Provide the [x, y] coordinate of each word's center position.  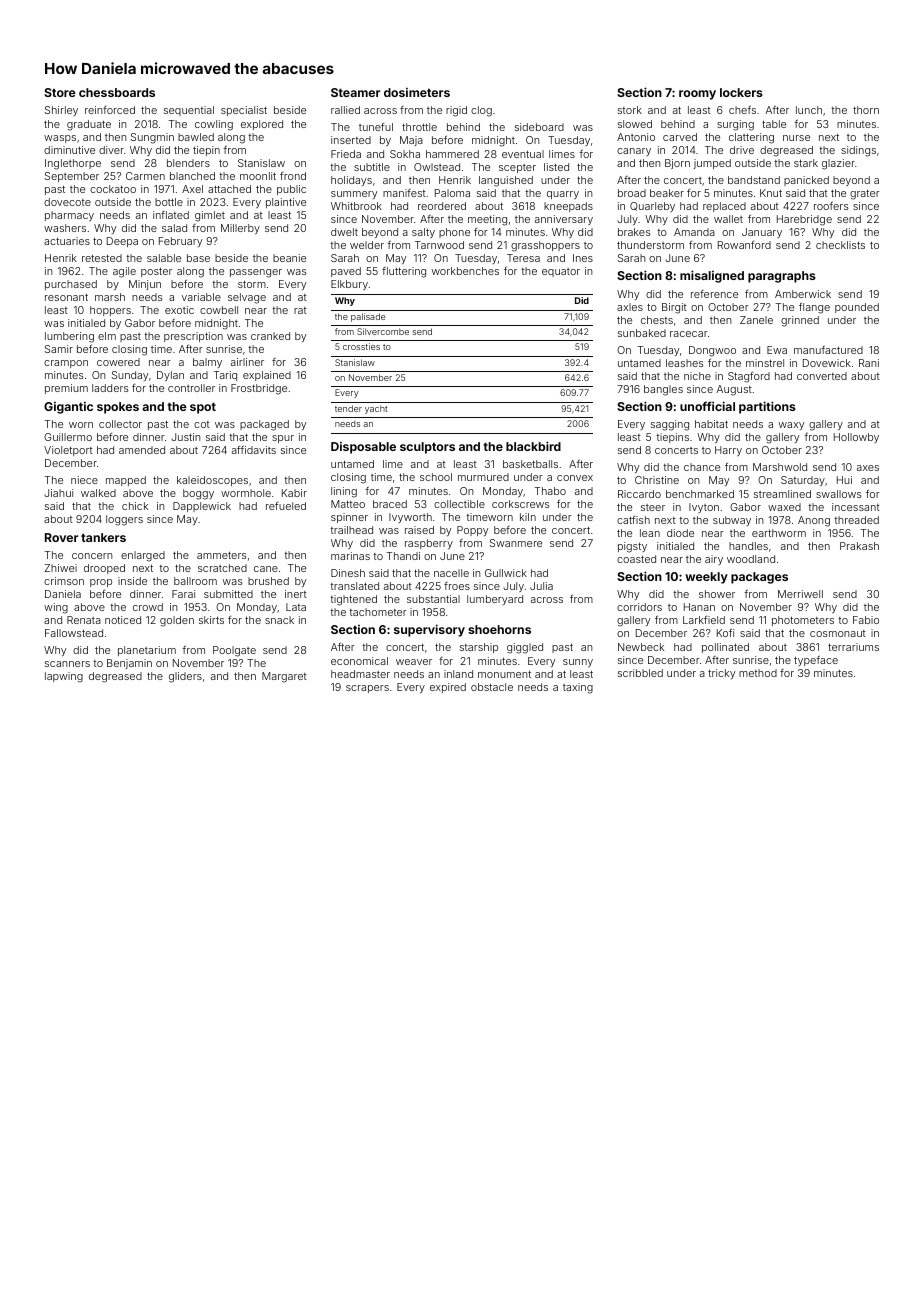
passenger [256, 273]
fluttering [404, 272]
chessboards [117, 92]
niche [697, 376]
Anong [814, 521]
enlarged [143, 556]
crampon [66, 364]
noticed [123, 620]
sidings [858, 151]
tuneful [376, 127]
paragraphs [782, 277]
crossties [361, 346]
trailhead [351, 530]
